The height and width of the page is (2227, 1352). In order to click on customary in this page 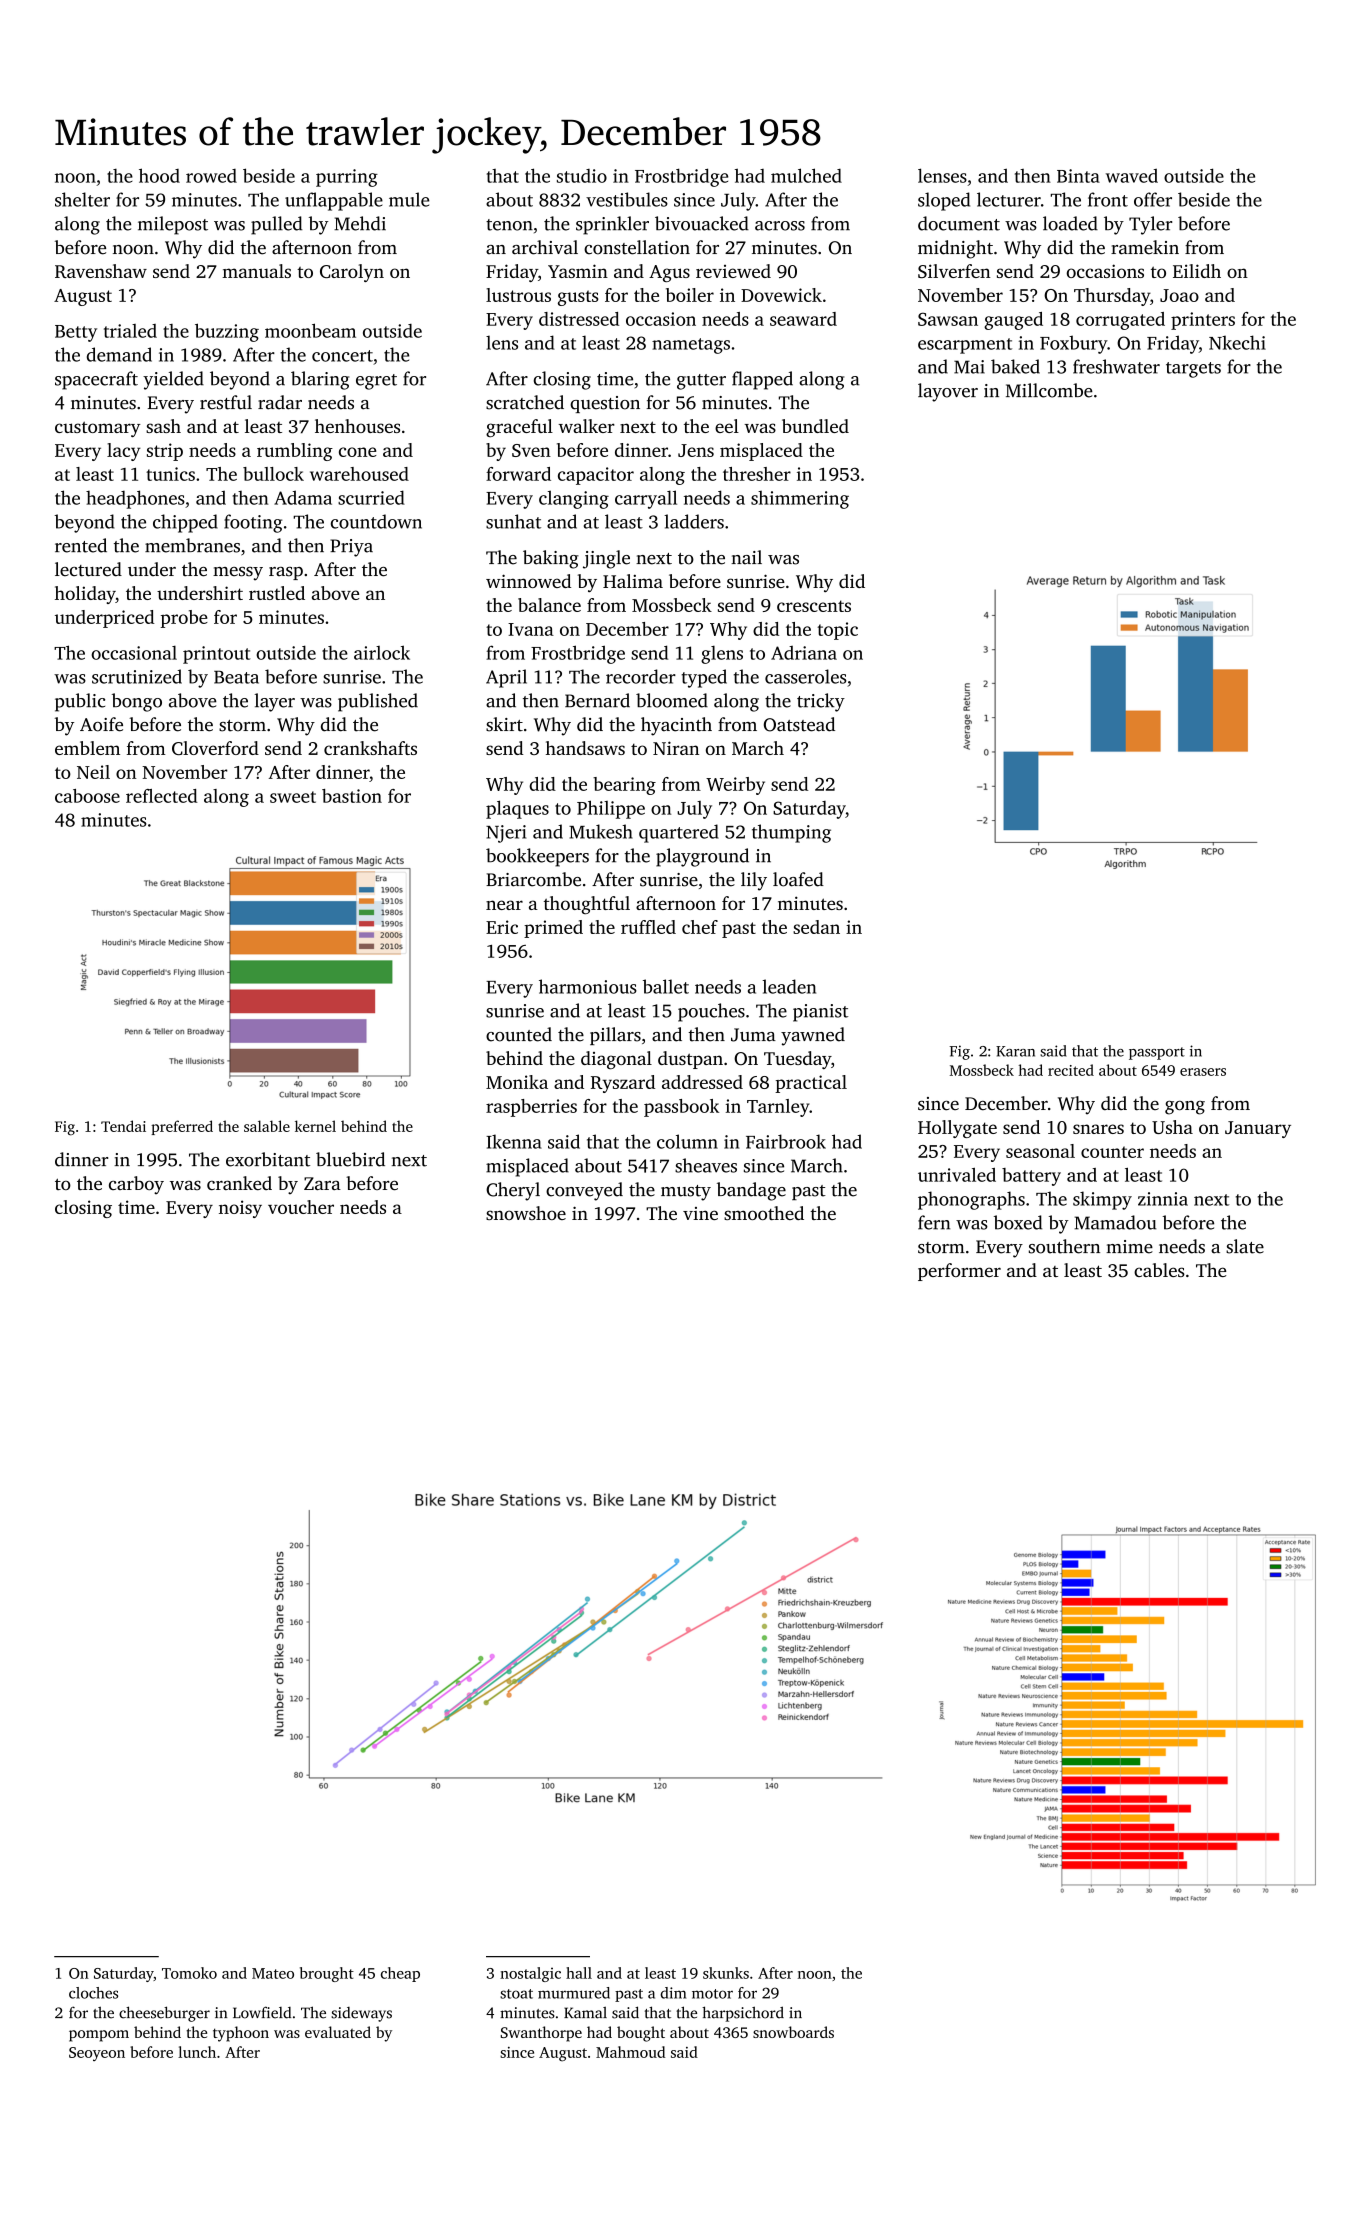, I will do `click(98, 429)`.
